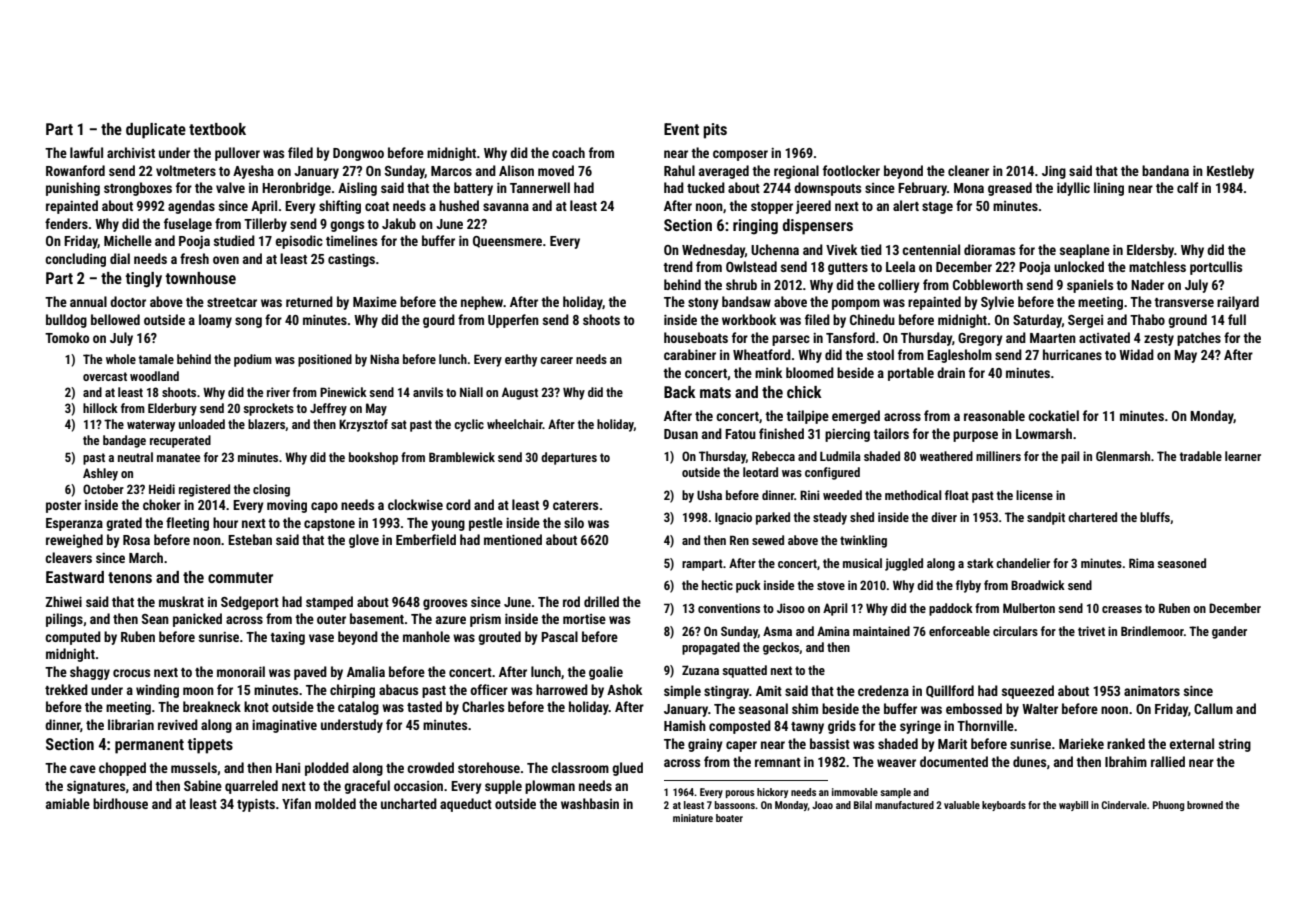 Image resolution: width=1308 pixels, height=924 pixels. What do you see at coordinates (358, 154) in the screenshot?
I see `Dongwoo` at bounding box center [358, 154].
